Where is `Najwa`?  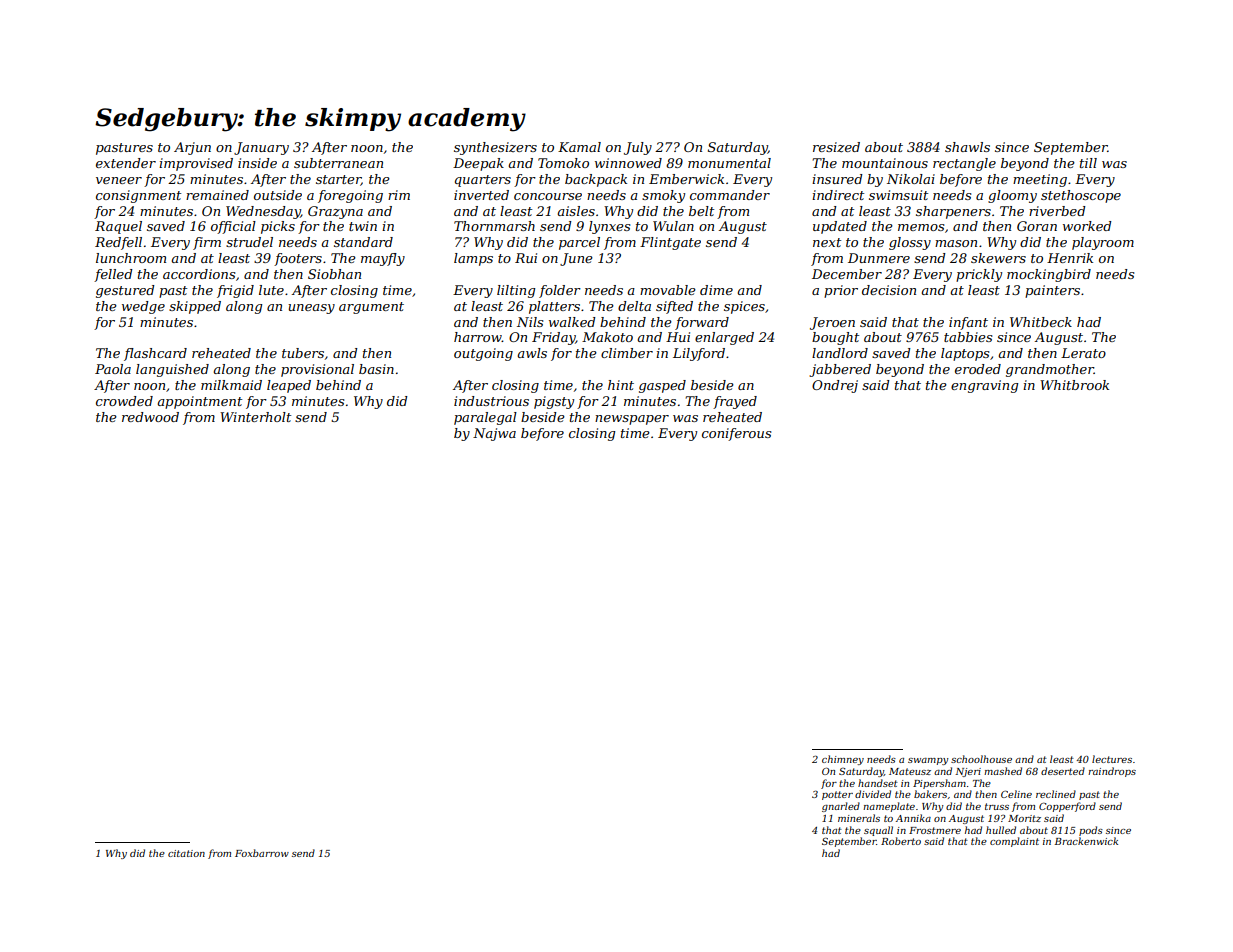 Najwa is located at coordinates (494, 434).
